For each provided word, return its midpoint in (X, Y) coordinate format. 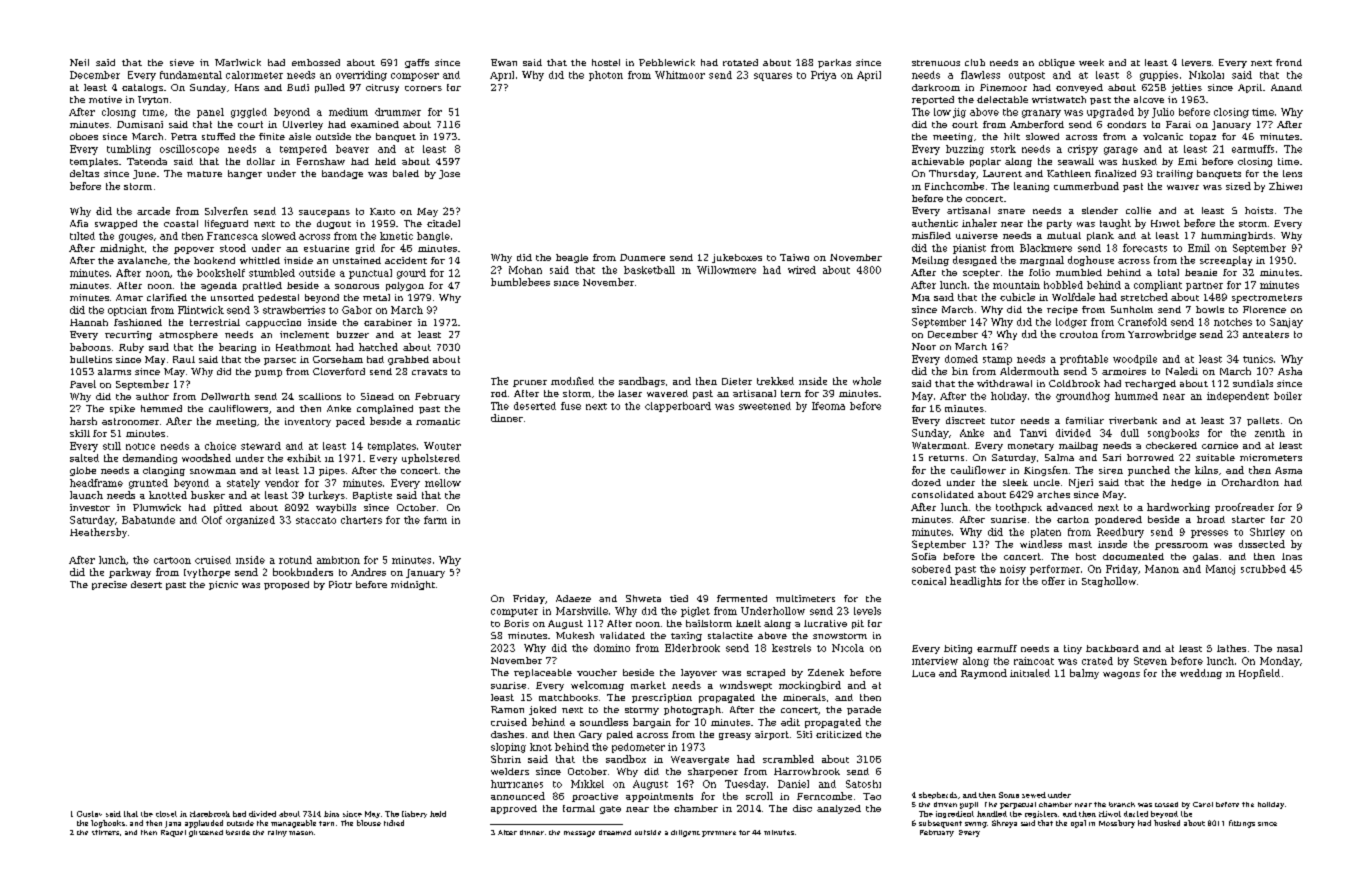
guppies (1159, 76)
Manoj (1220, 570)
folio (1039, 272)
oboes (84, 136)
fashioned (138, 322)
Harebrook (210, 814)
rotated (740, 62)
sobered (931, 569)
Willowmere (726, 270)
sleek (1015, 482)
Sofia (924, 556)
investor (90, 507)
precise (109, 585)
